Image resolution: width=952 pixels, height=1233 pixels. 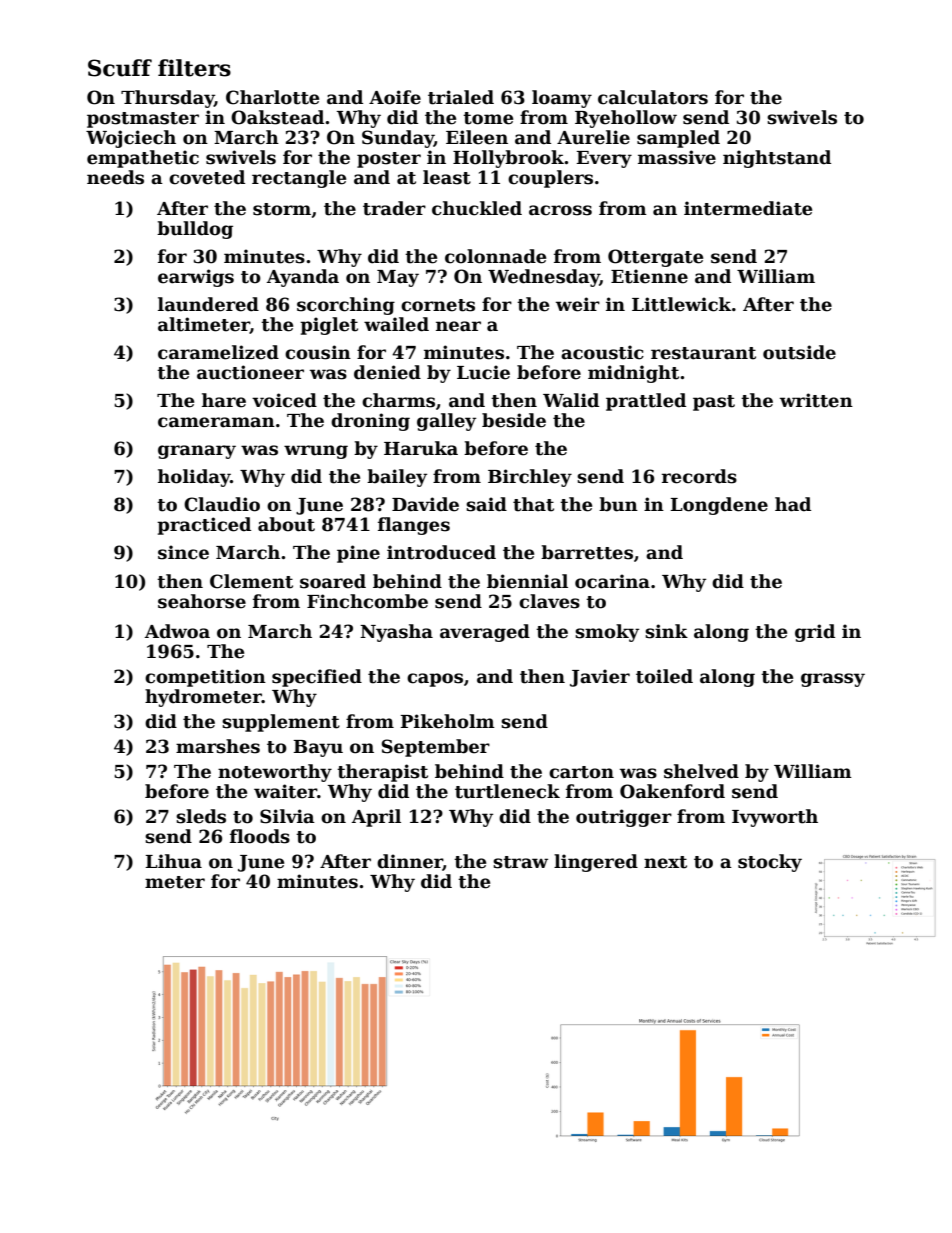 What do you see at coordinates (653, 97) in the page?
I see `calculators` at bounding box center [653, 97].
